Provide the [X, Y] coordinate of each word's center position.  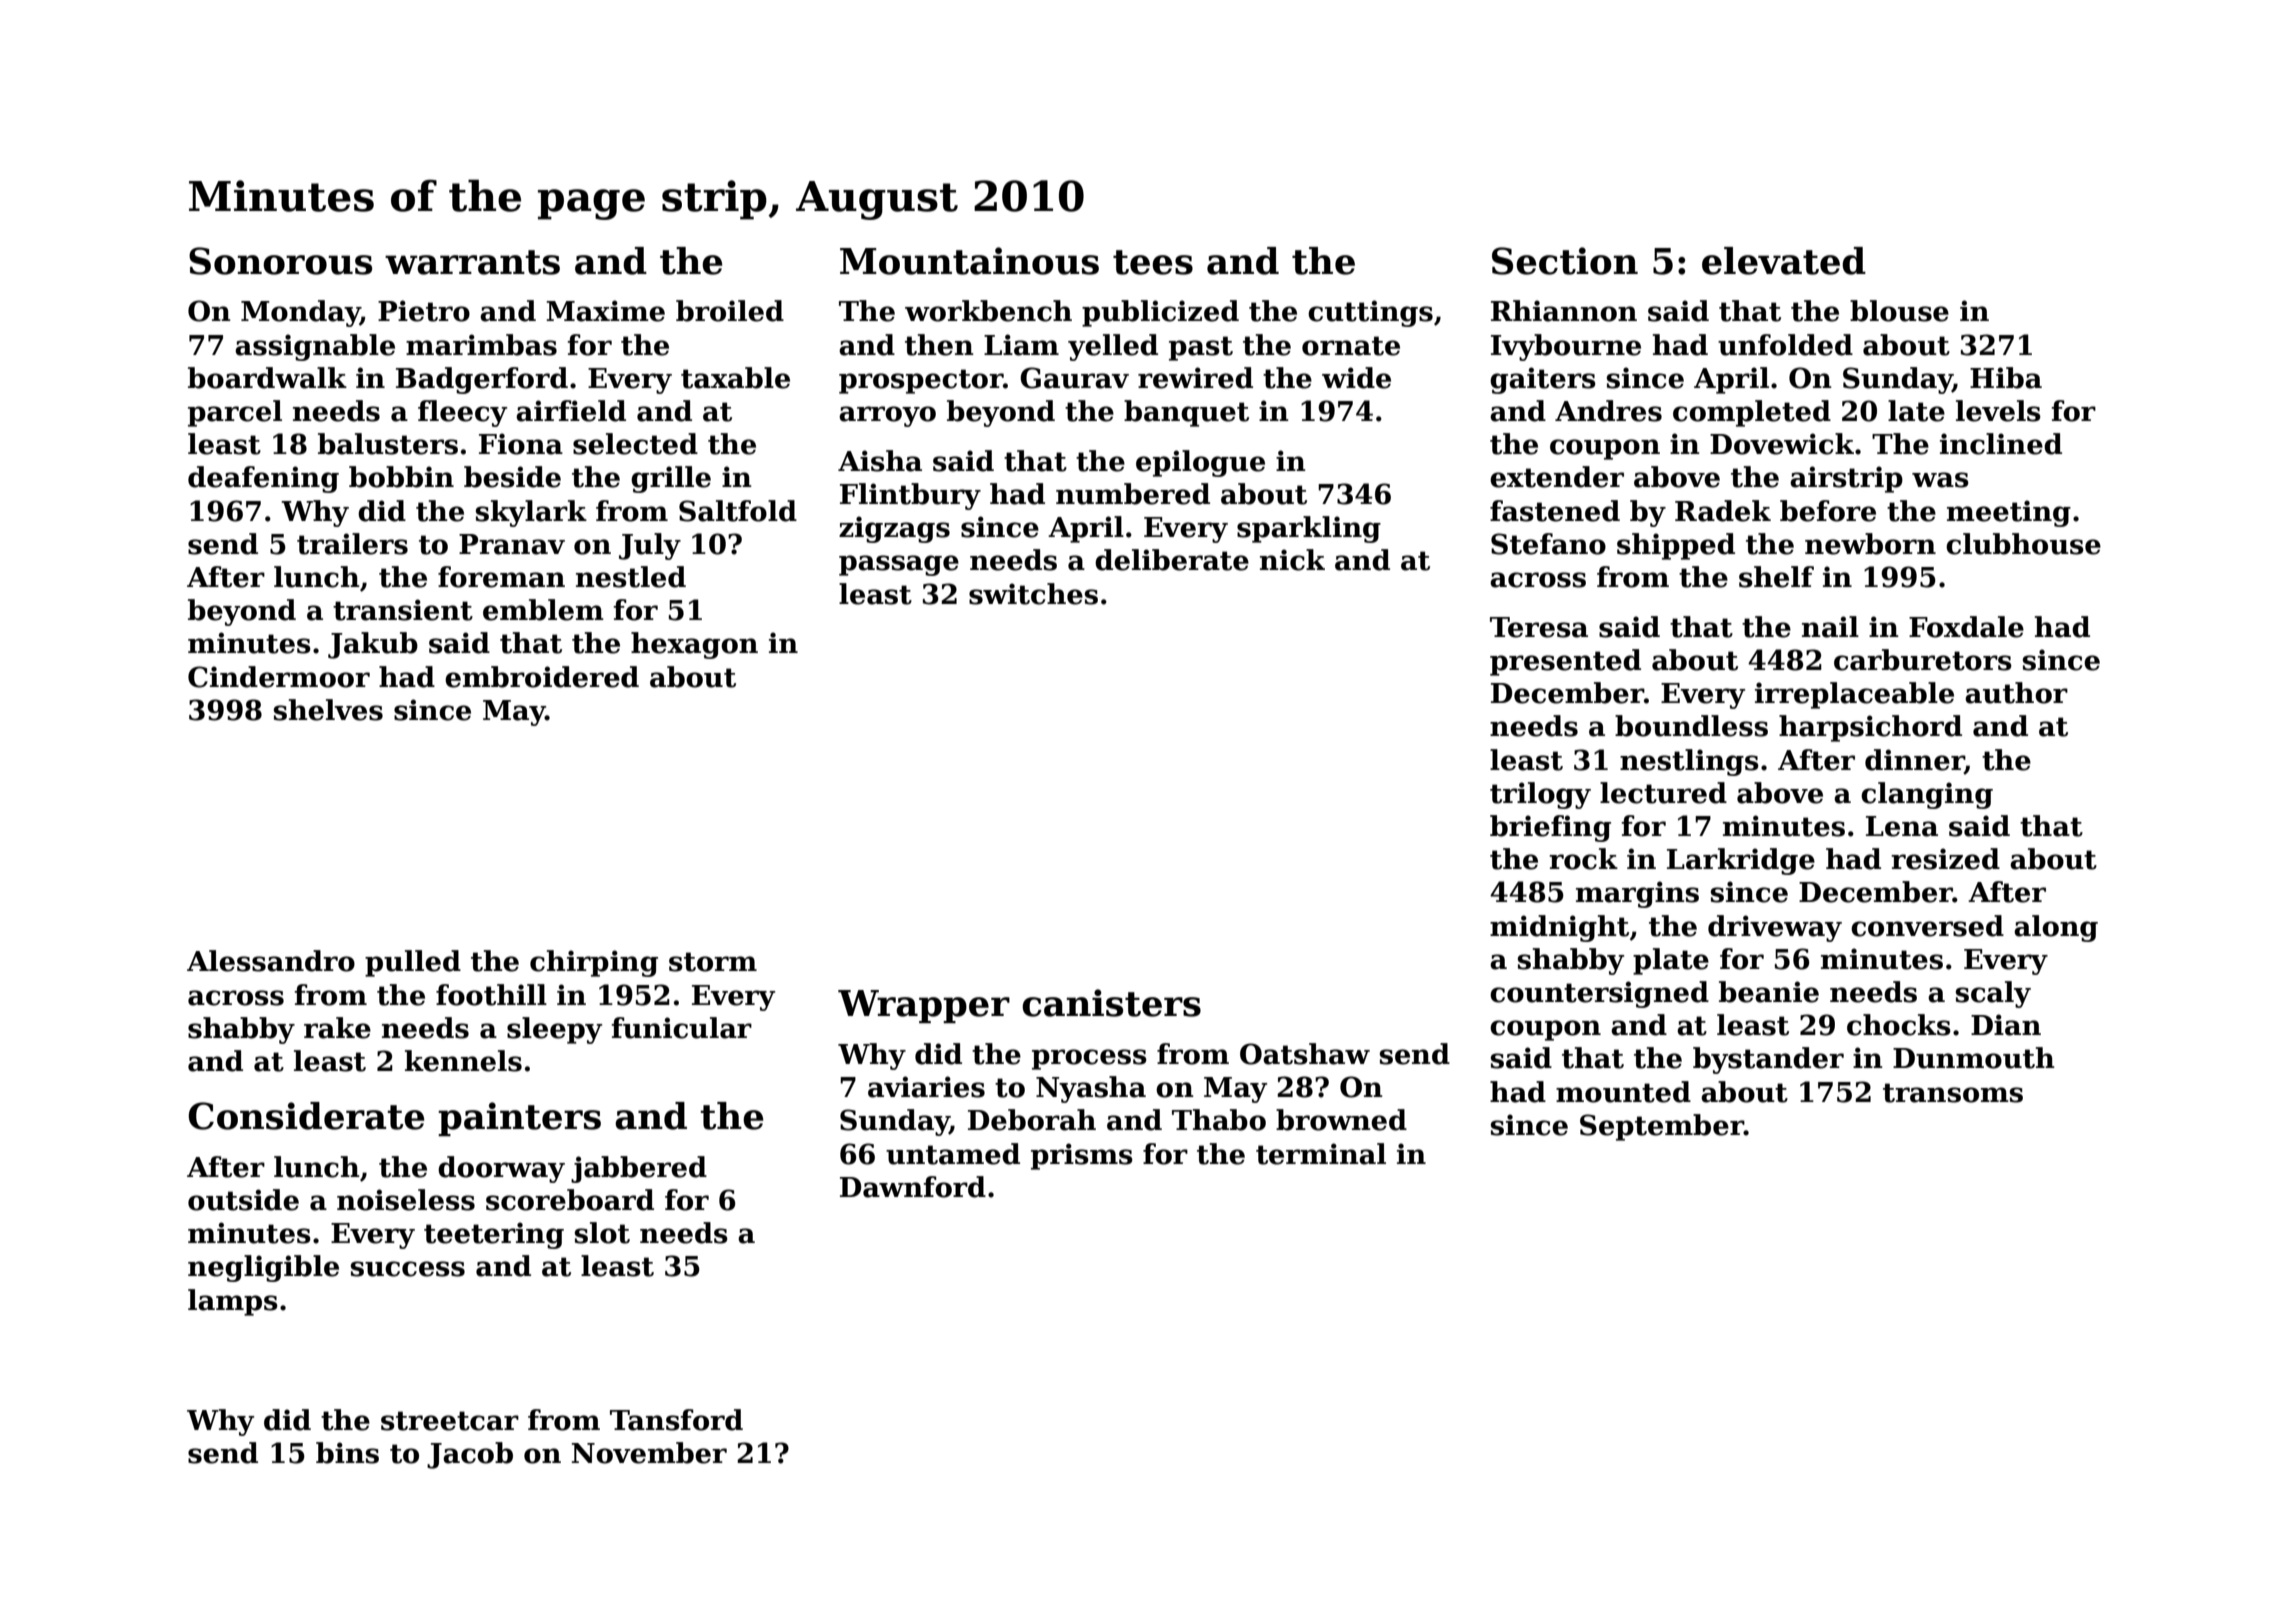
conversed [1927, 926]
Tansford [676, 1420]
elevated [1784, 261]
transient [403, 610]
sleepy [554, 1030]
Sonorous [280, 261]
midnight [1559, 928]
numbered [1133, 494]
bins [347, 1453]
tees [1153, 262]
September [1662, 1127]
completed [1752, 413]
